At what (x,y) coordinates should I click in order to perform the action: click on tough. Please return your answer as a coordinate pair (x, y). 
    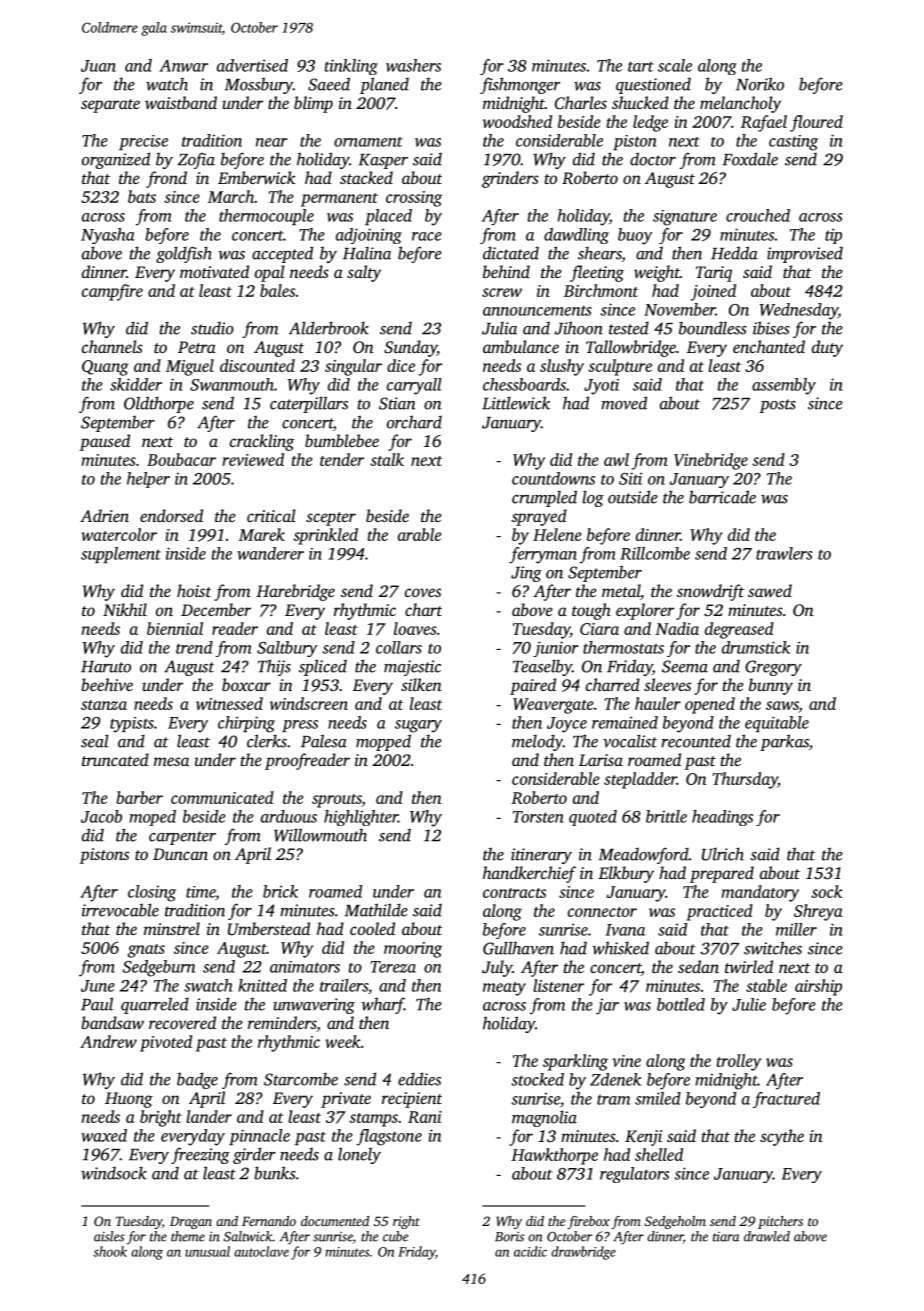
    Looking at the image, I should click on (591, 611).
